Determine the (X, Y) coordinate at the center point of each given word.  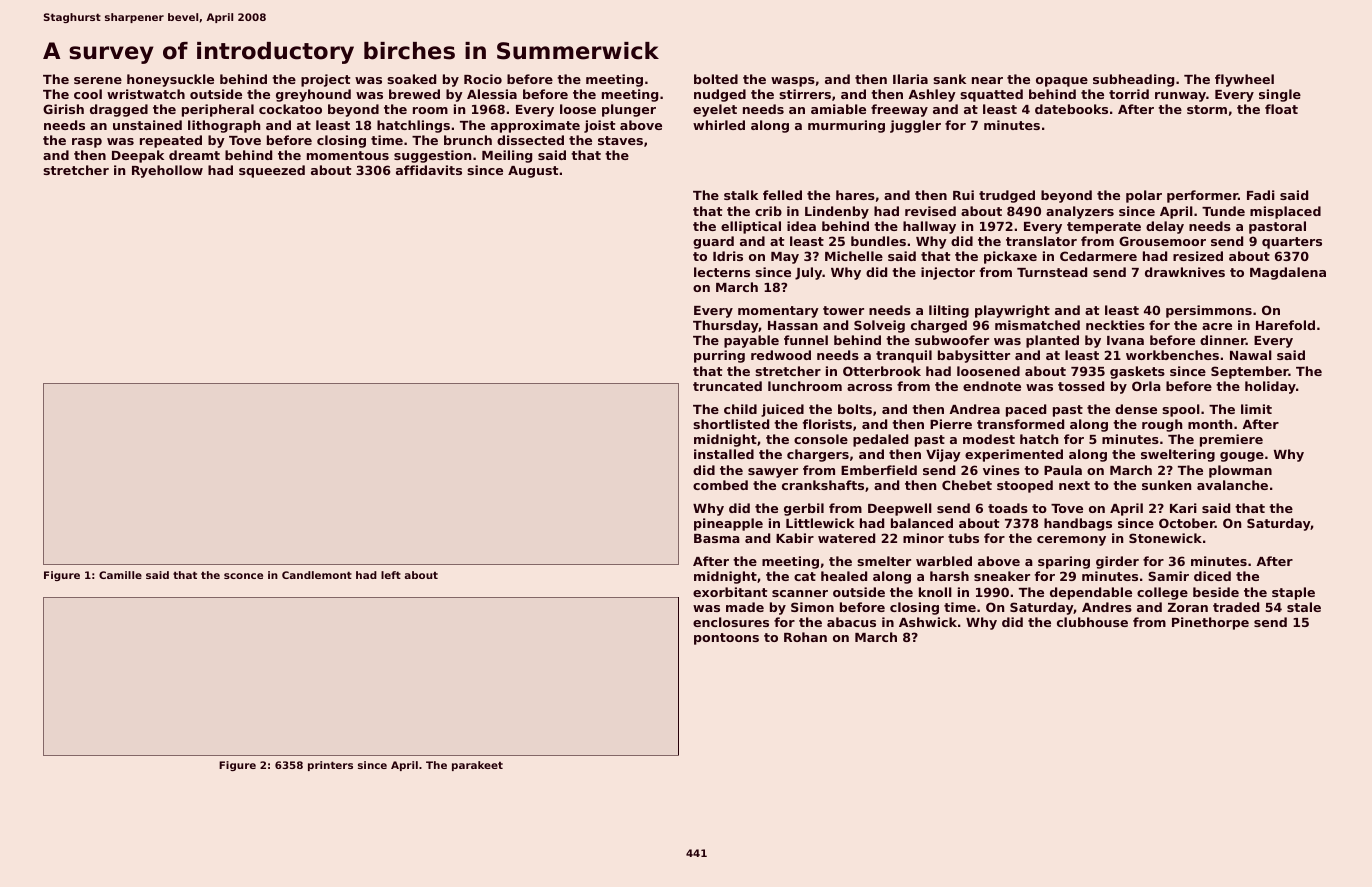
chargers (818, 455)
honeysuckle (170, 80)
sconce (243, 576)
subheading (1133, 80)
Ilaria (910, 79)
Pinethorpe (1210, 623)
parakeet (477, 766)
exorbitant (730, 592)
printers (330, 766)
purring (719, 356)
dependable (1091, 593)
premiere (1231, 440)
